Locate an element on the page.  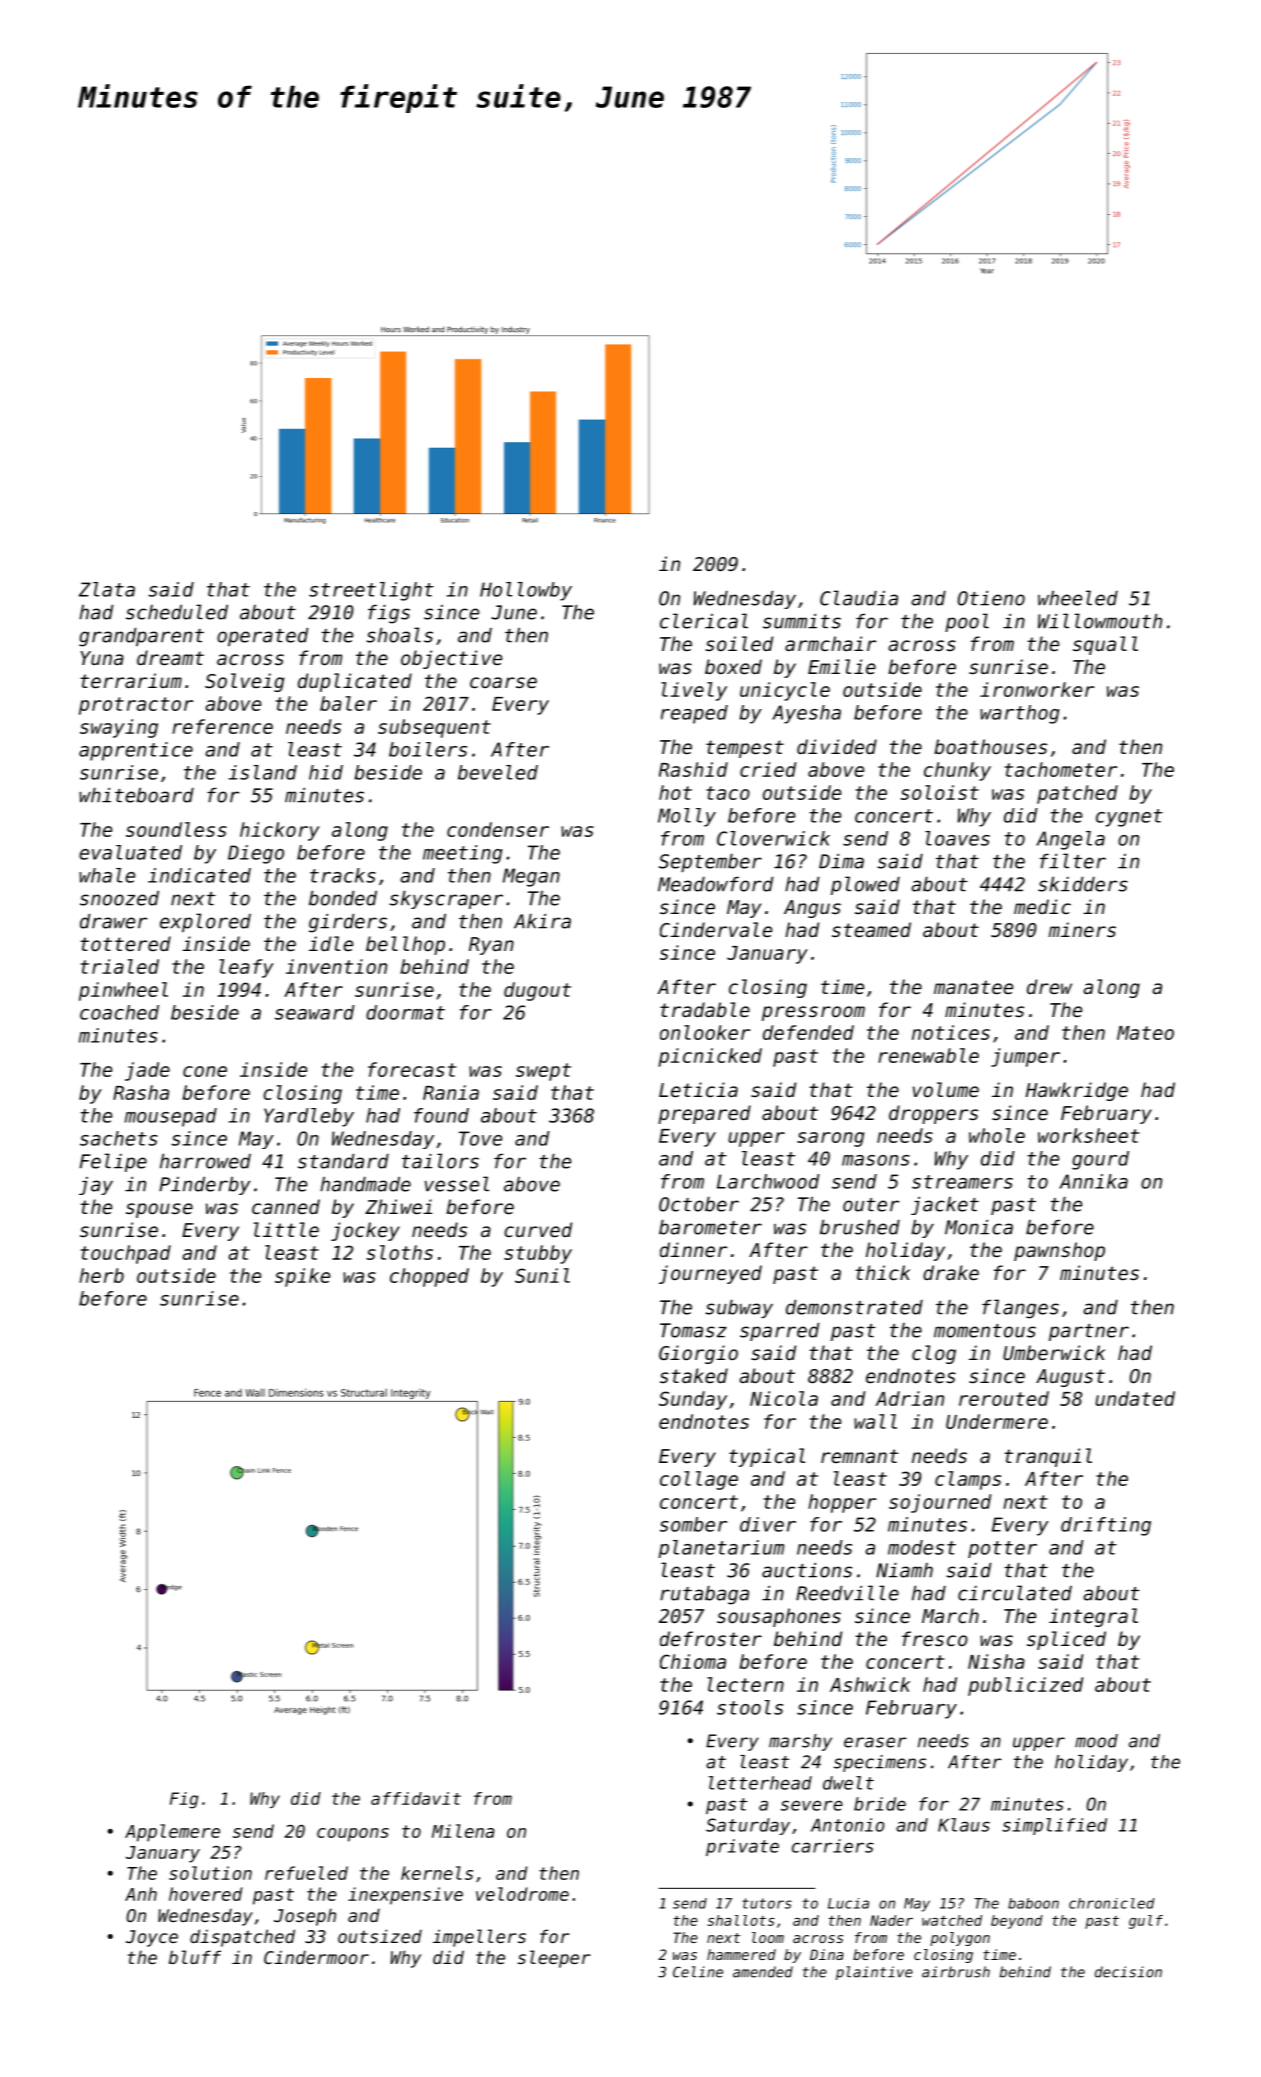
streetlight is located at coordinates (371, 591).
